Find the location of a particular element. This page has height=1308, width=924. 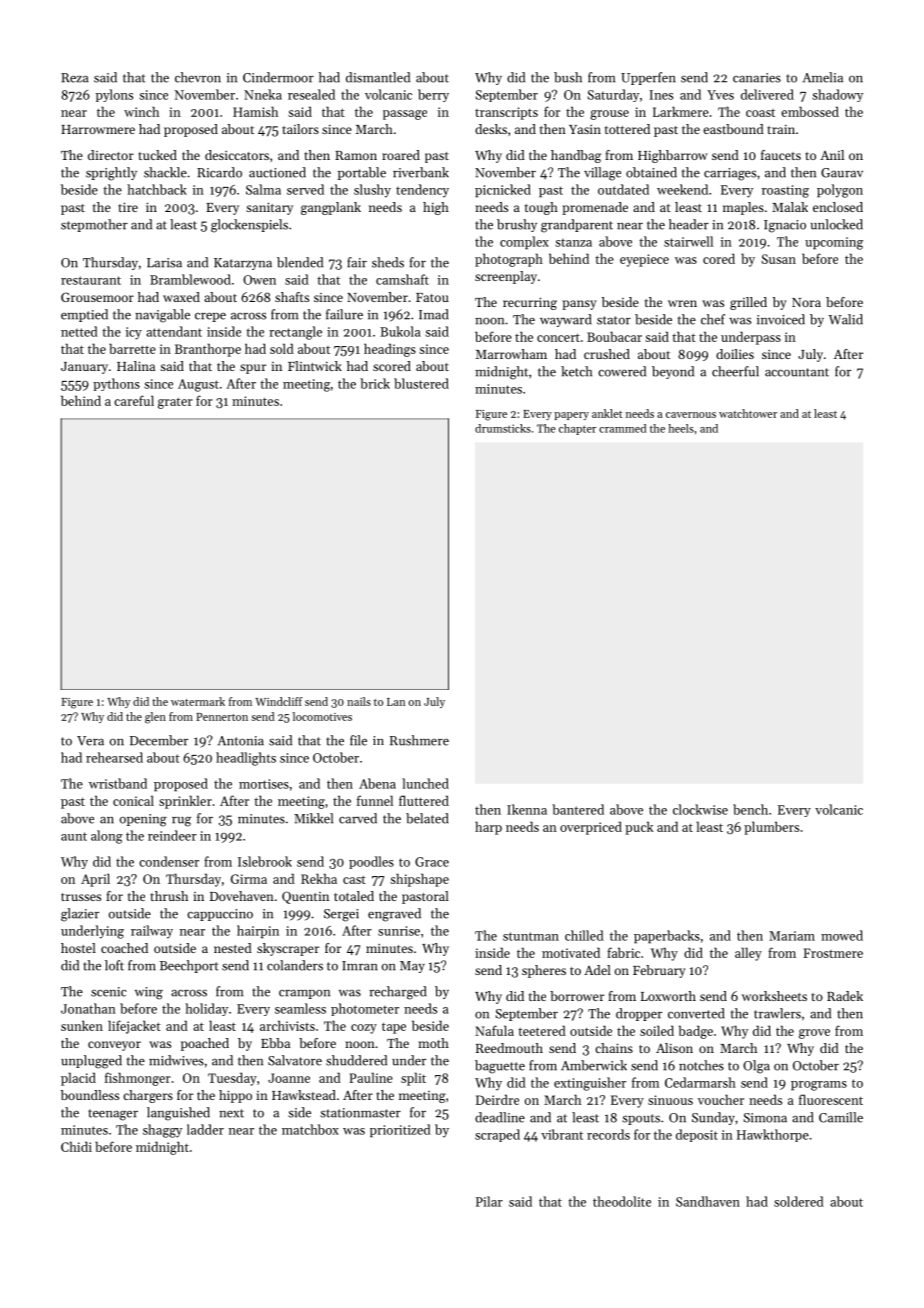

Salma is located at coordinates (263, 189).
